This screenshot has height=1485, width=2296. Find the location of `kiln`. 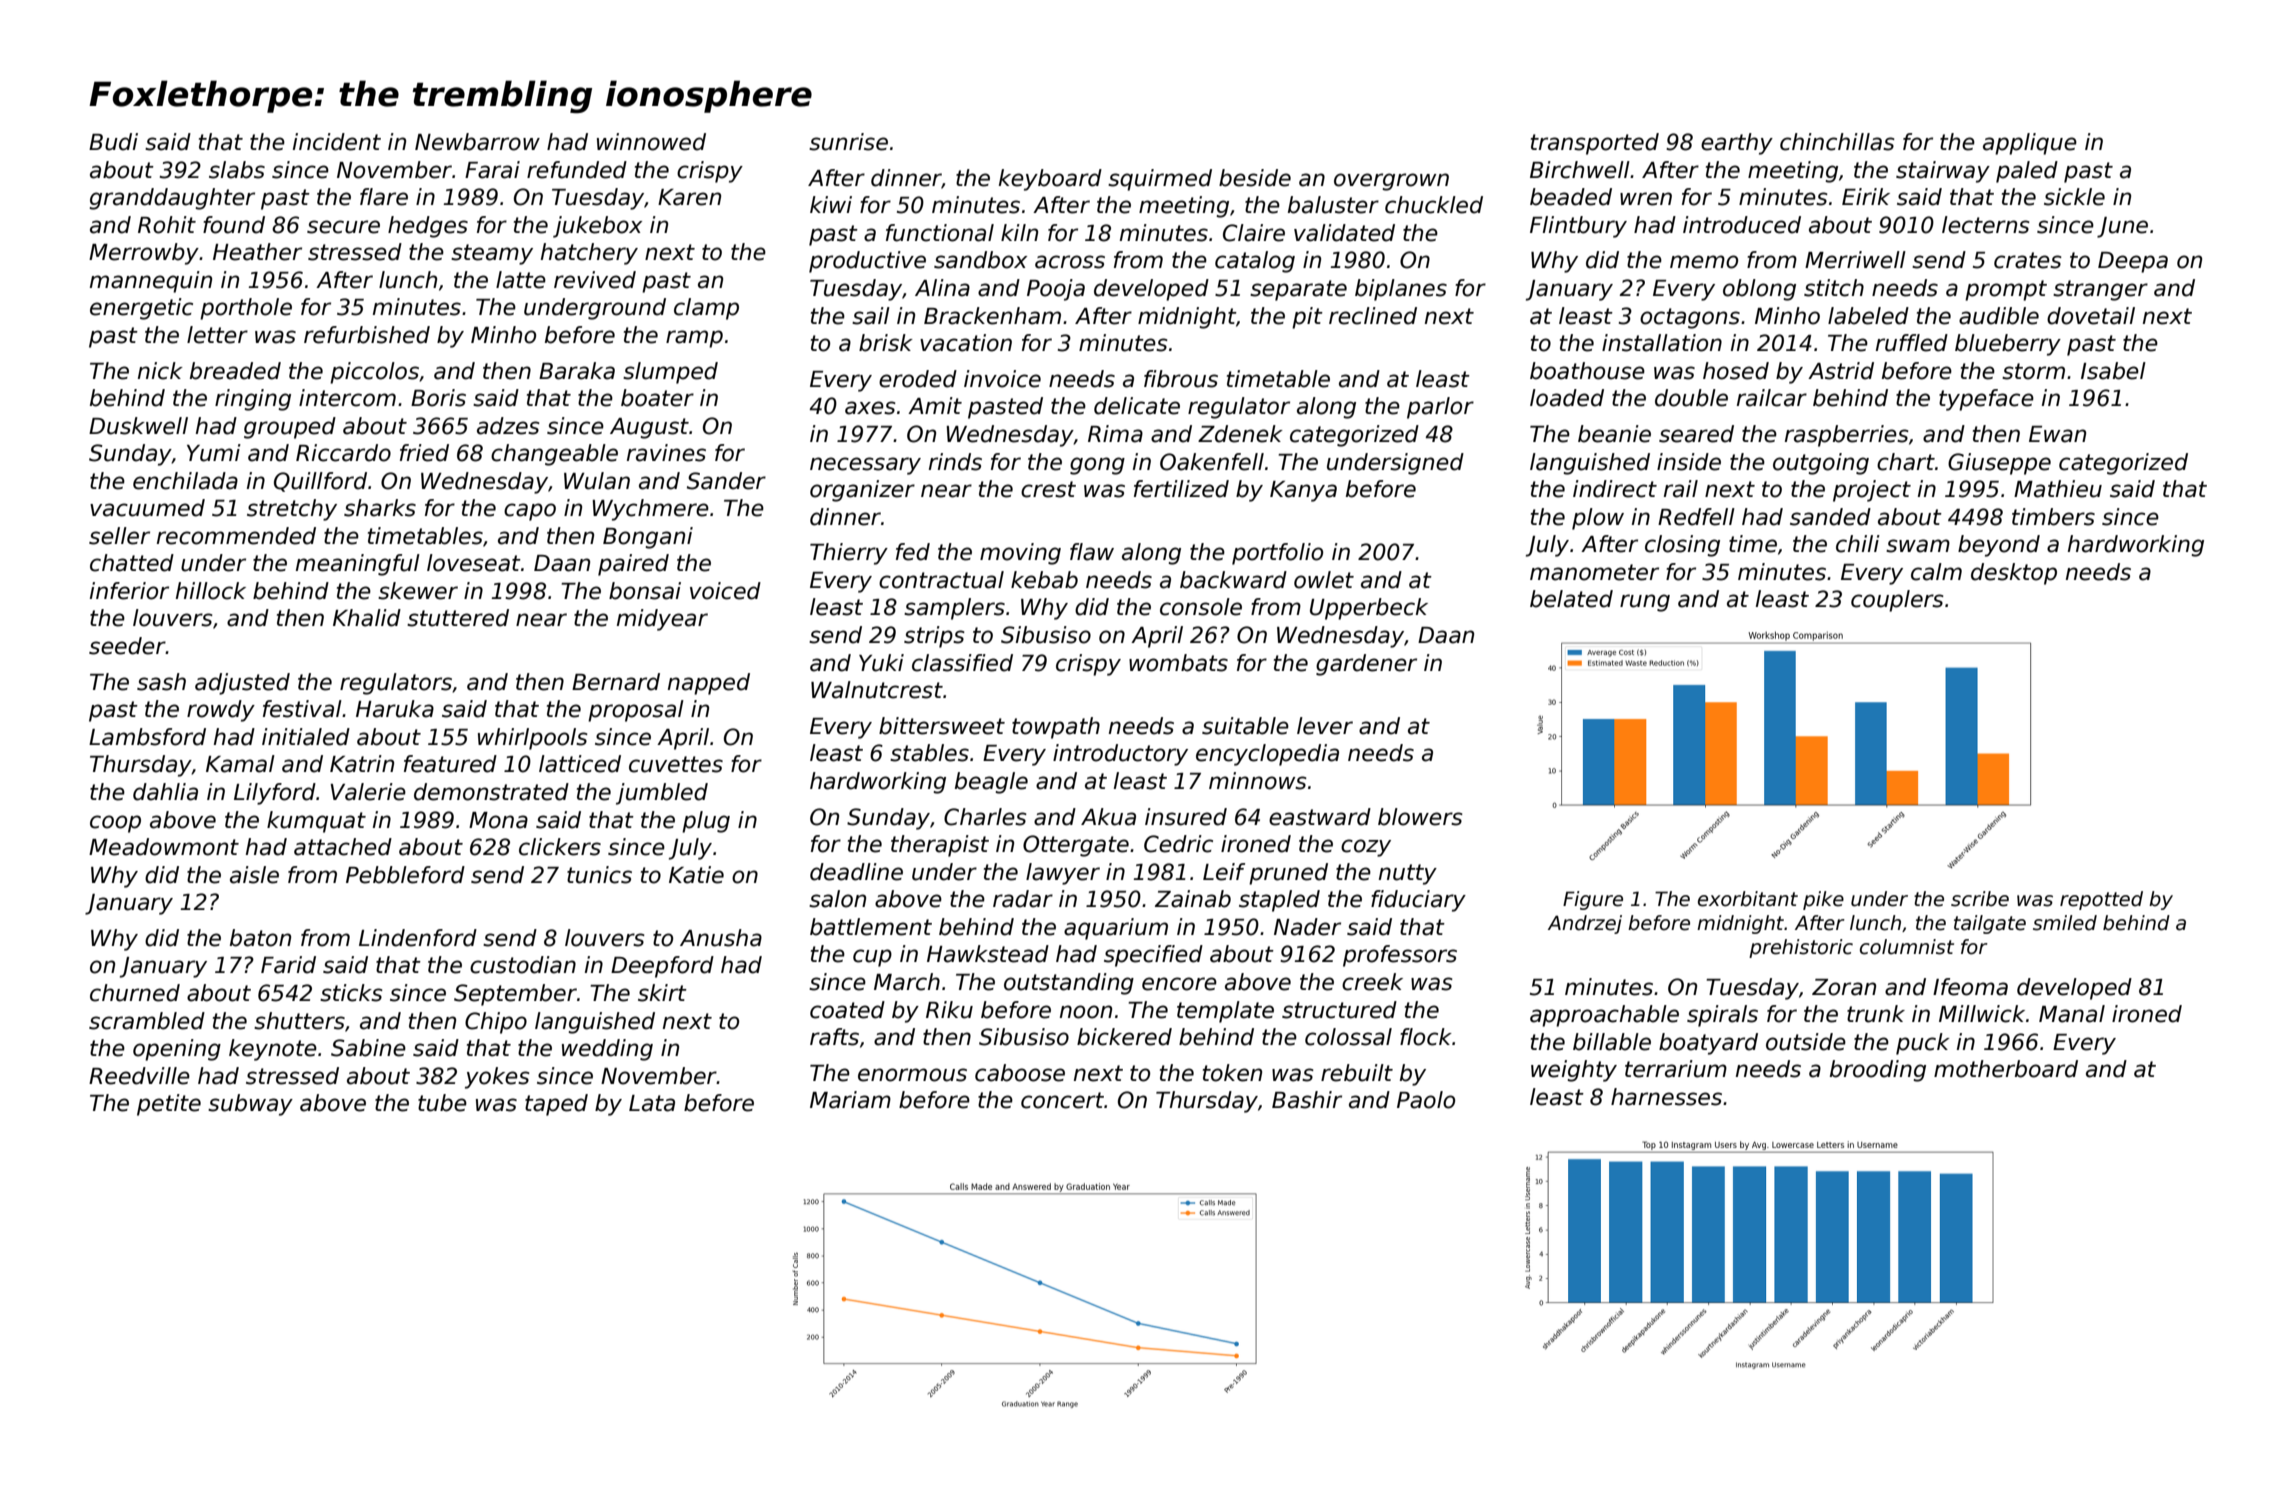

kiln is located at coordinates (1019, 232).
